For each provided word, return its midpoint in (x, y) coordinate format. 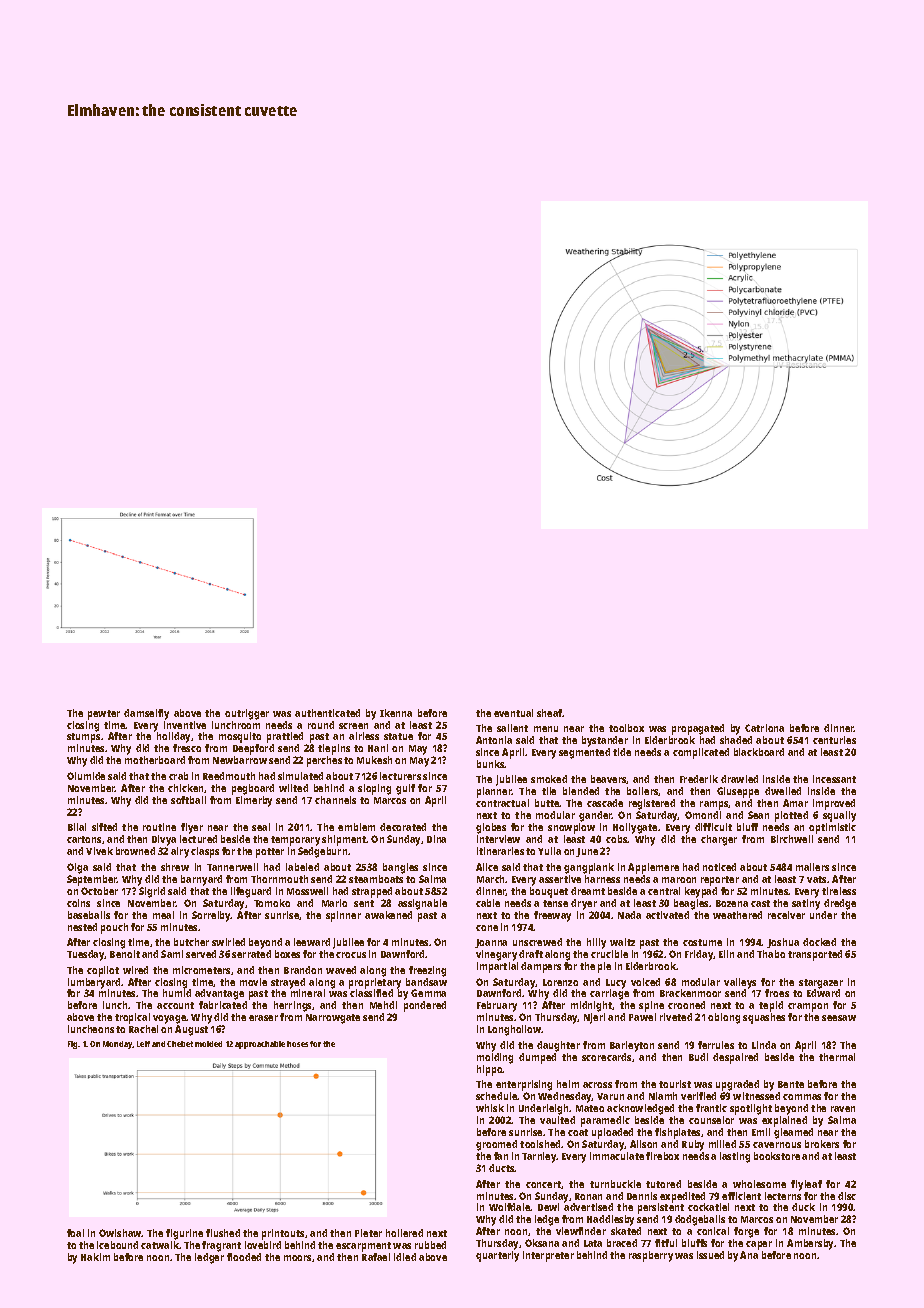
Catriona (764, 728)
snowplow (571, 828)
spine (651, 1006)
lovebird (263, 1245)
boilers (643, 791)
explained (784, 1121)
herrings (292, 1006)
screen (353, 726)
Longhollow (515, 1030)
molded (208, 1044)
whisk (490, 1108)
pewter (104, 715)
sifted (104, 827)
